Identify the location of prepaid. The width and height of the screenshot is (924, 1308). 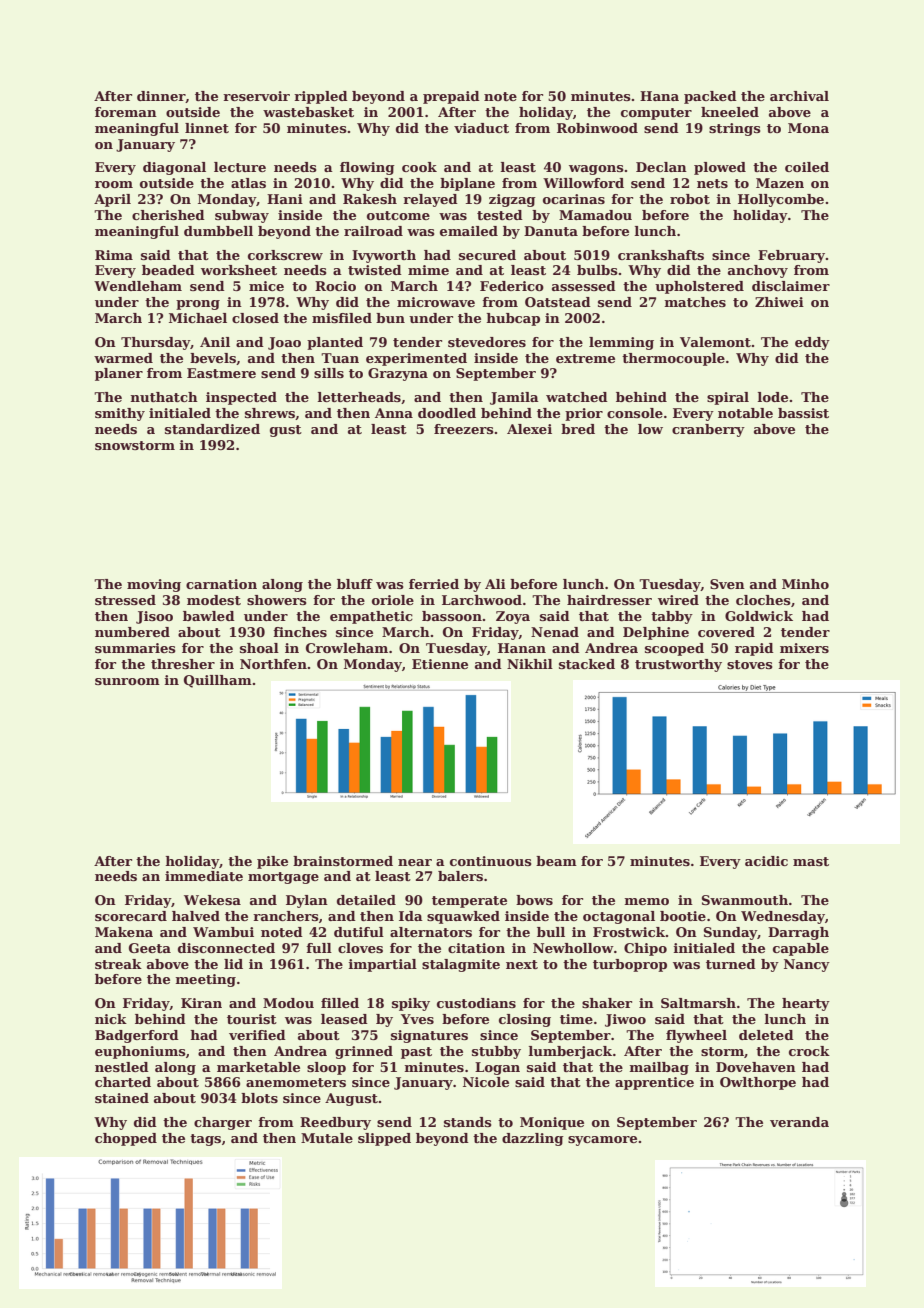
(451, 97).
